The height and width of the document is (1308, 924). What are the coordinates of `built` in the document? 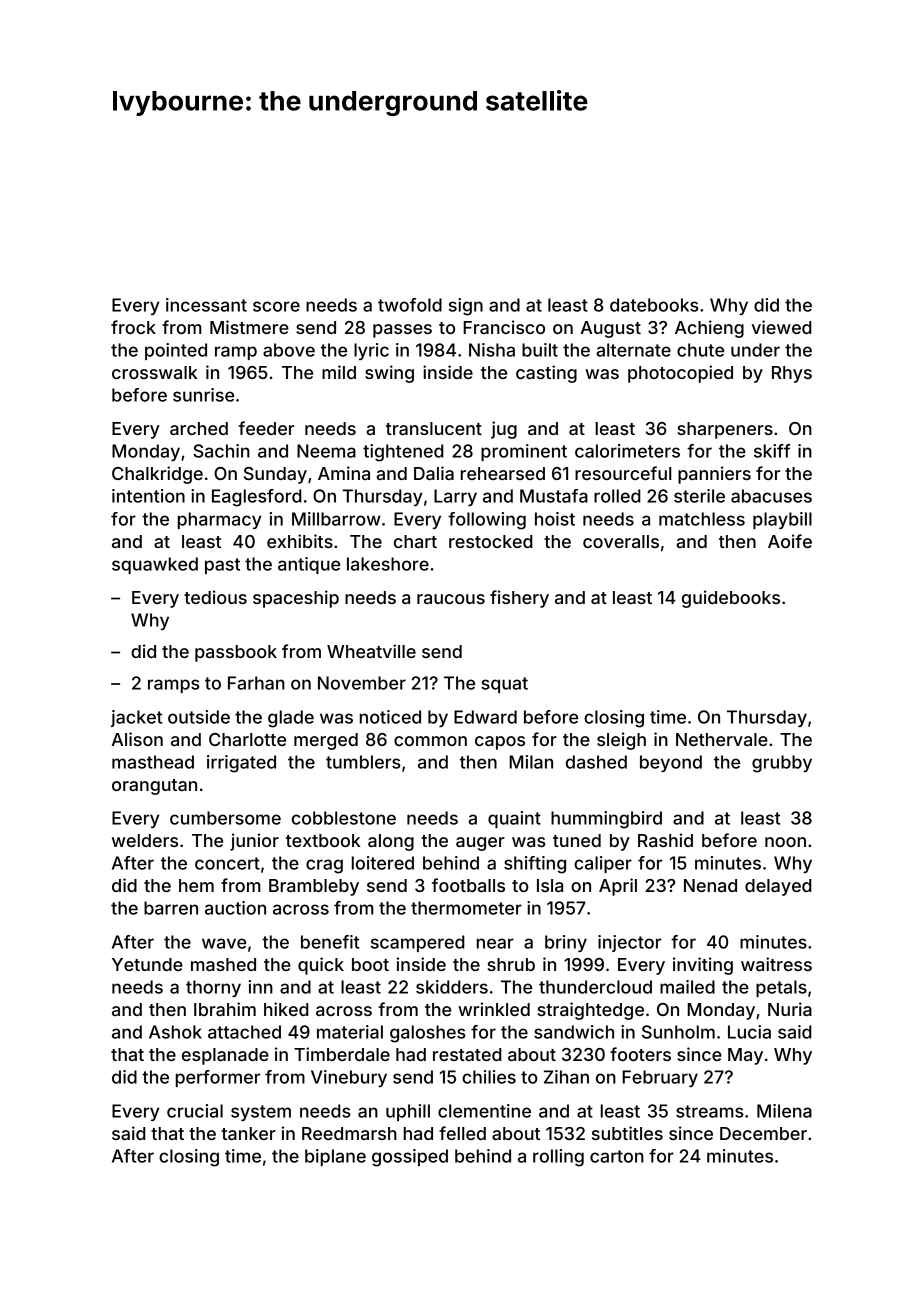 It's located at (540, 350).
